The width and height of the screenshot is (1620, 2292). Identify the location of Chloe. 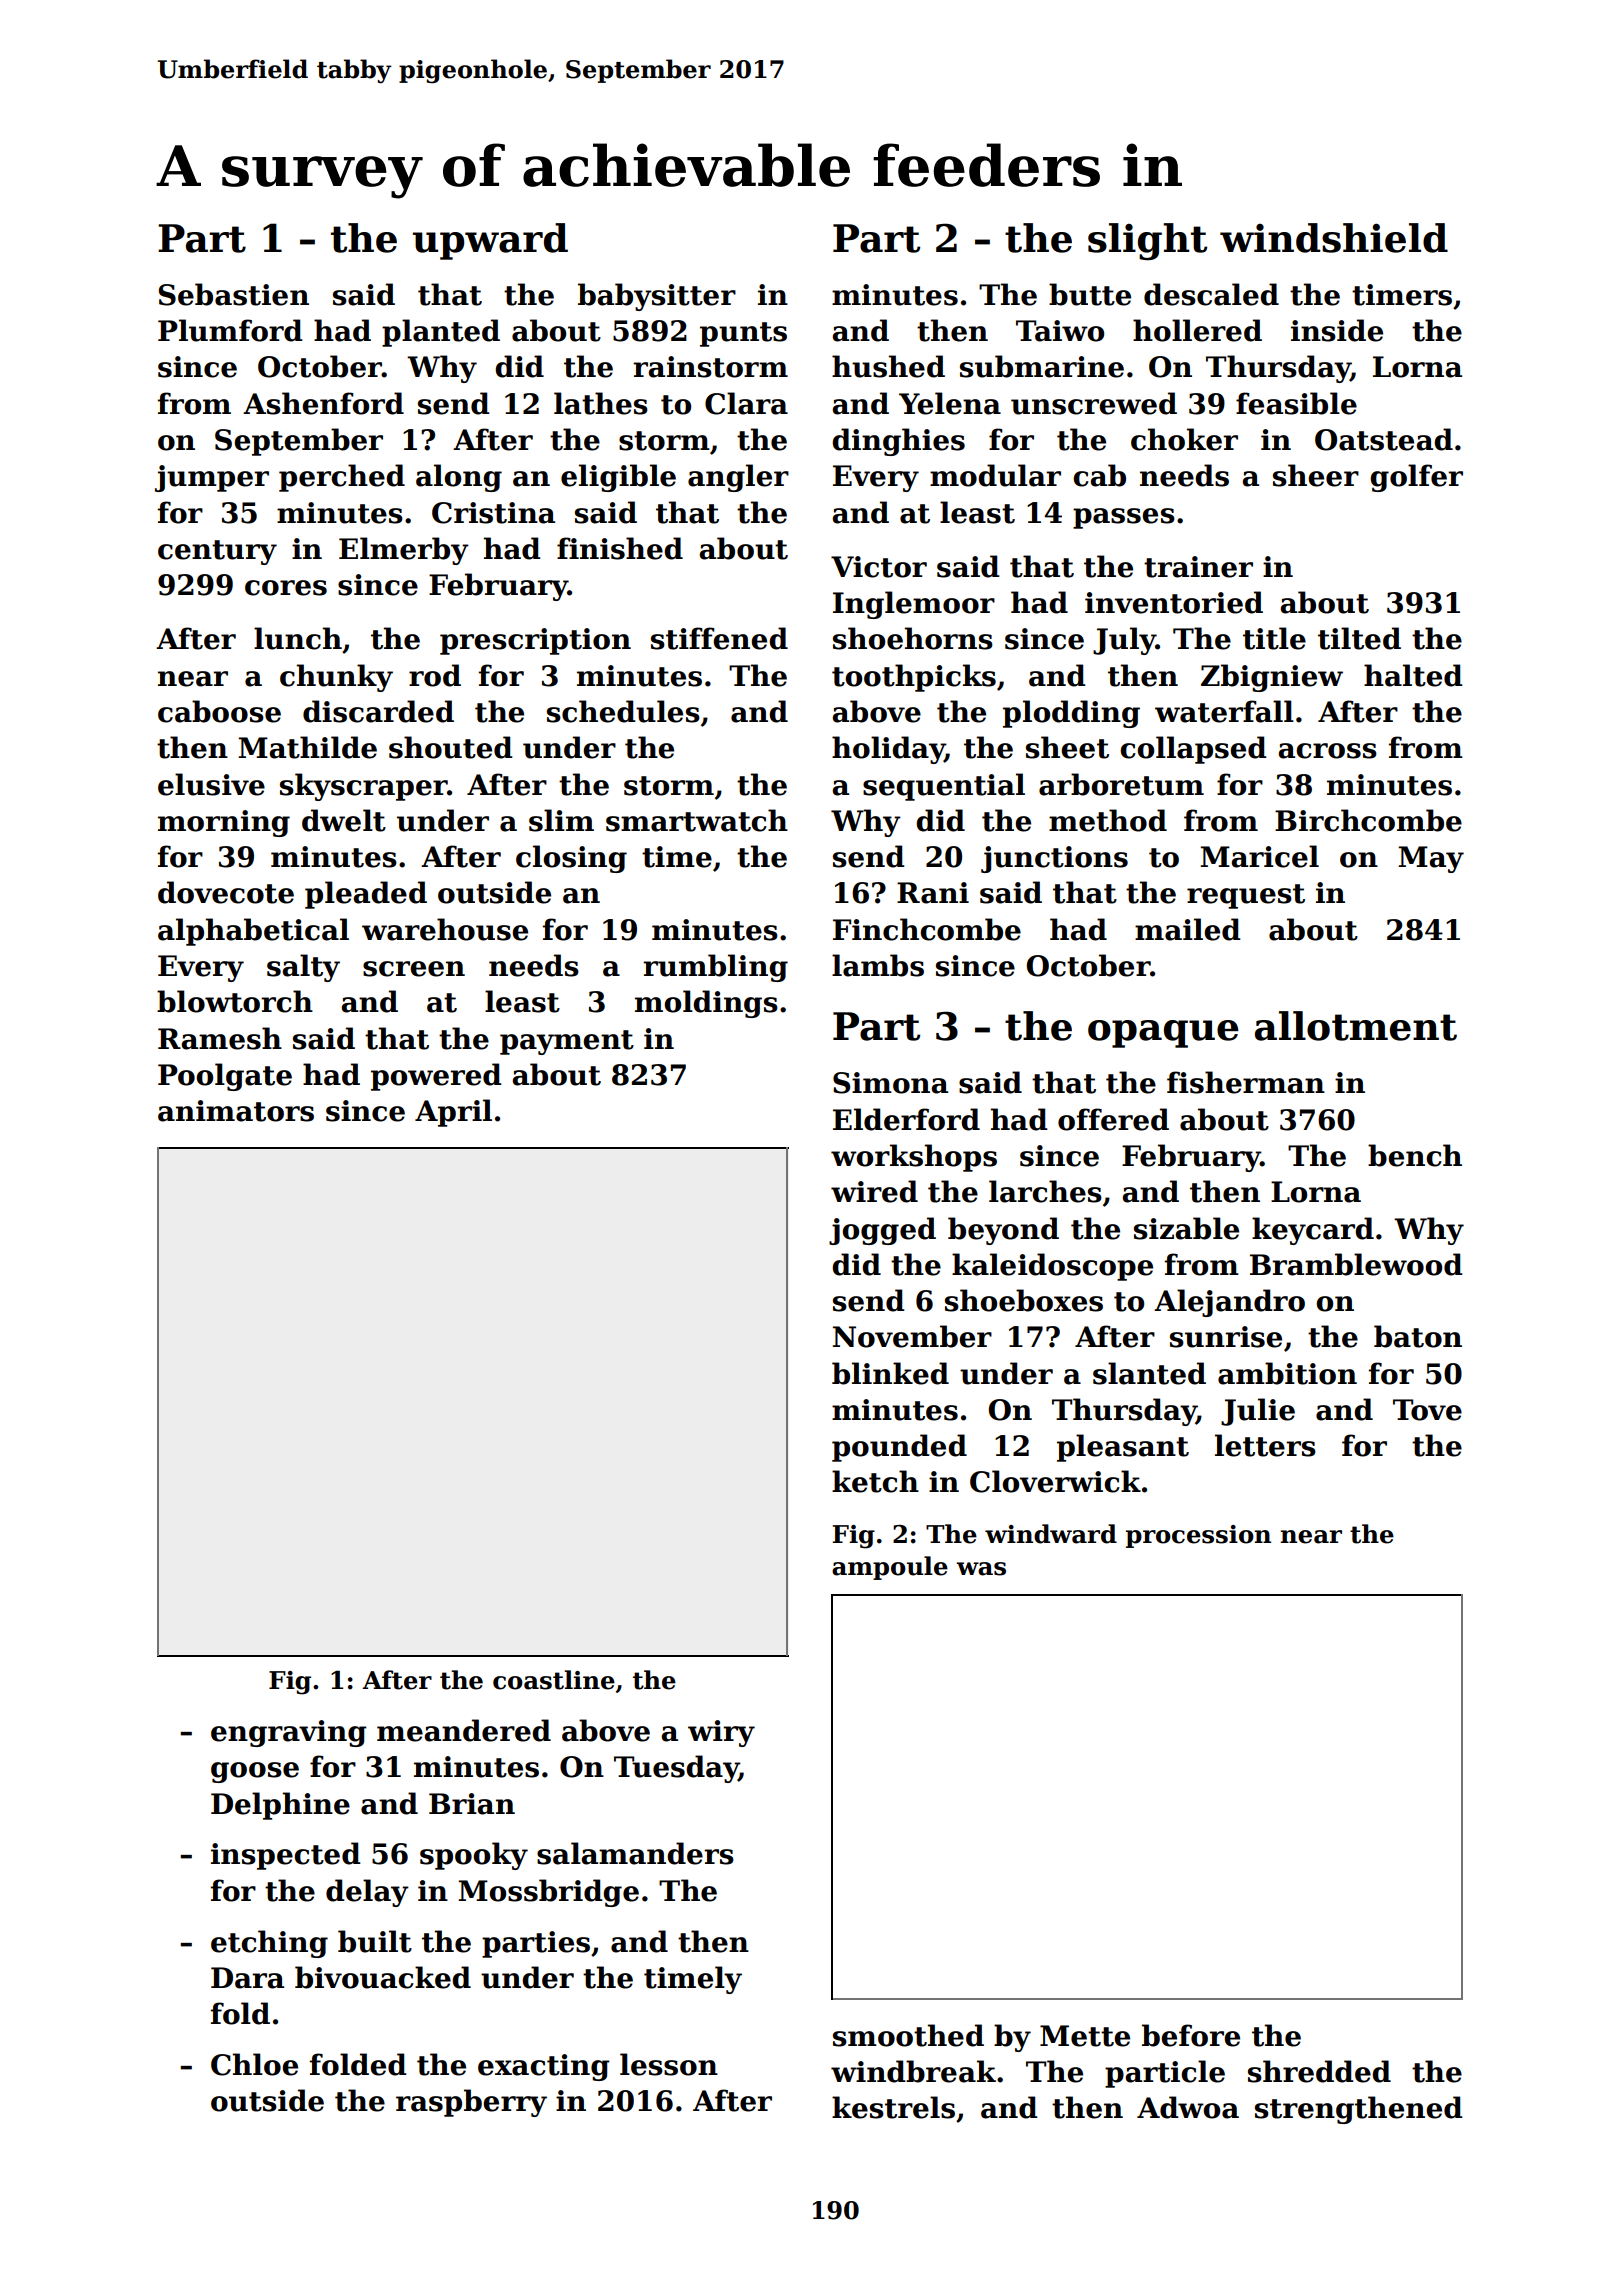
(254, 2064).
